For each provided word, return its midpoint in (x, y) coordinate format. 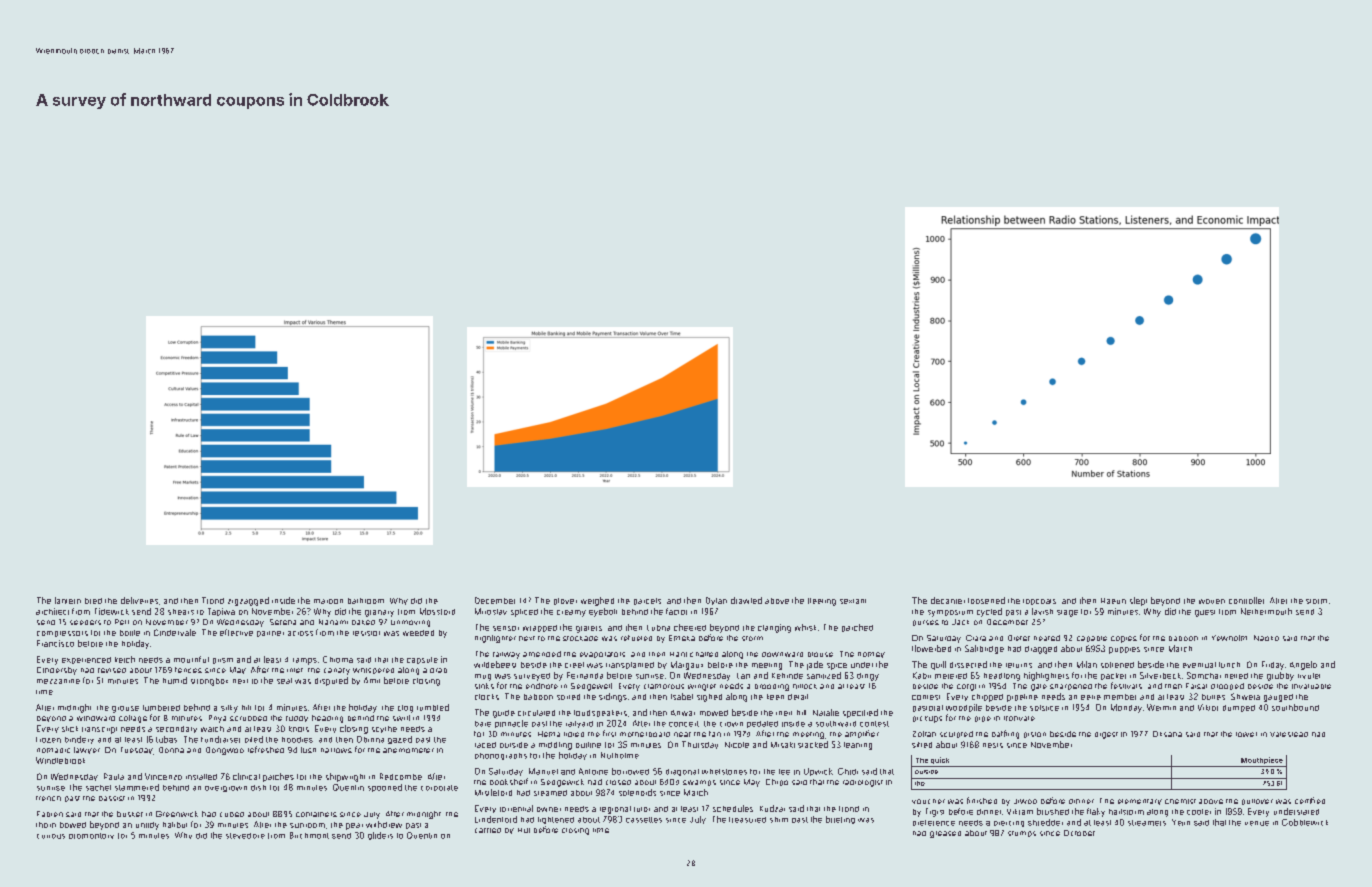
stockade (580, 638)
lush (308, 750)
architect (52, 611)
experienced (86, 660)
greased (945, 834)
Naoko (1266, 638)
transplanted (630, 665)
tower (1246, 734)
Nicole (737, 745)
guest (1205, 613)
